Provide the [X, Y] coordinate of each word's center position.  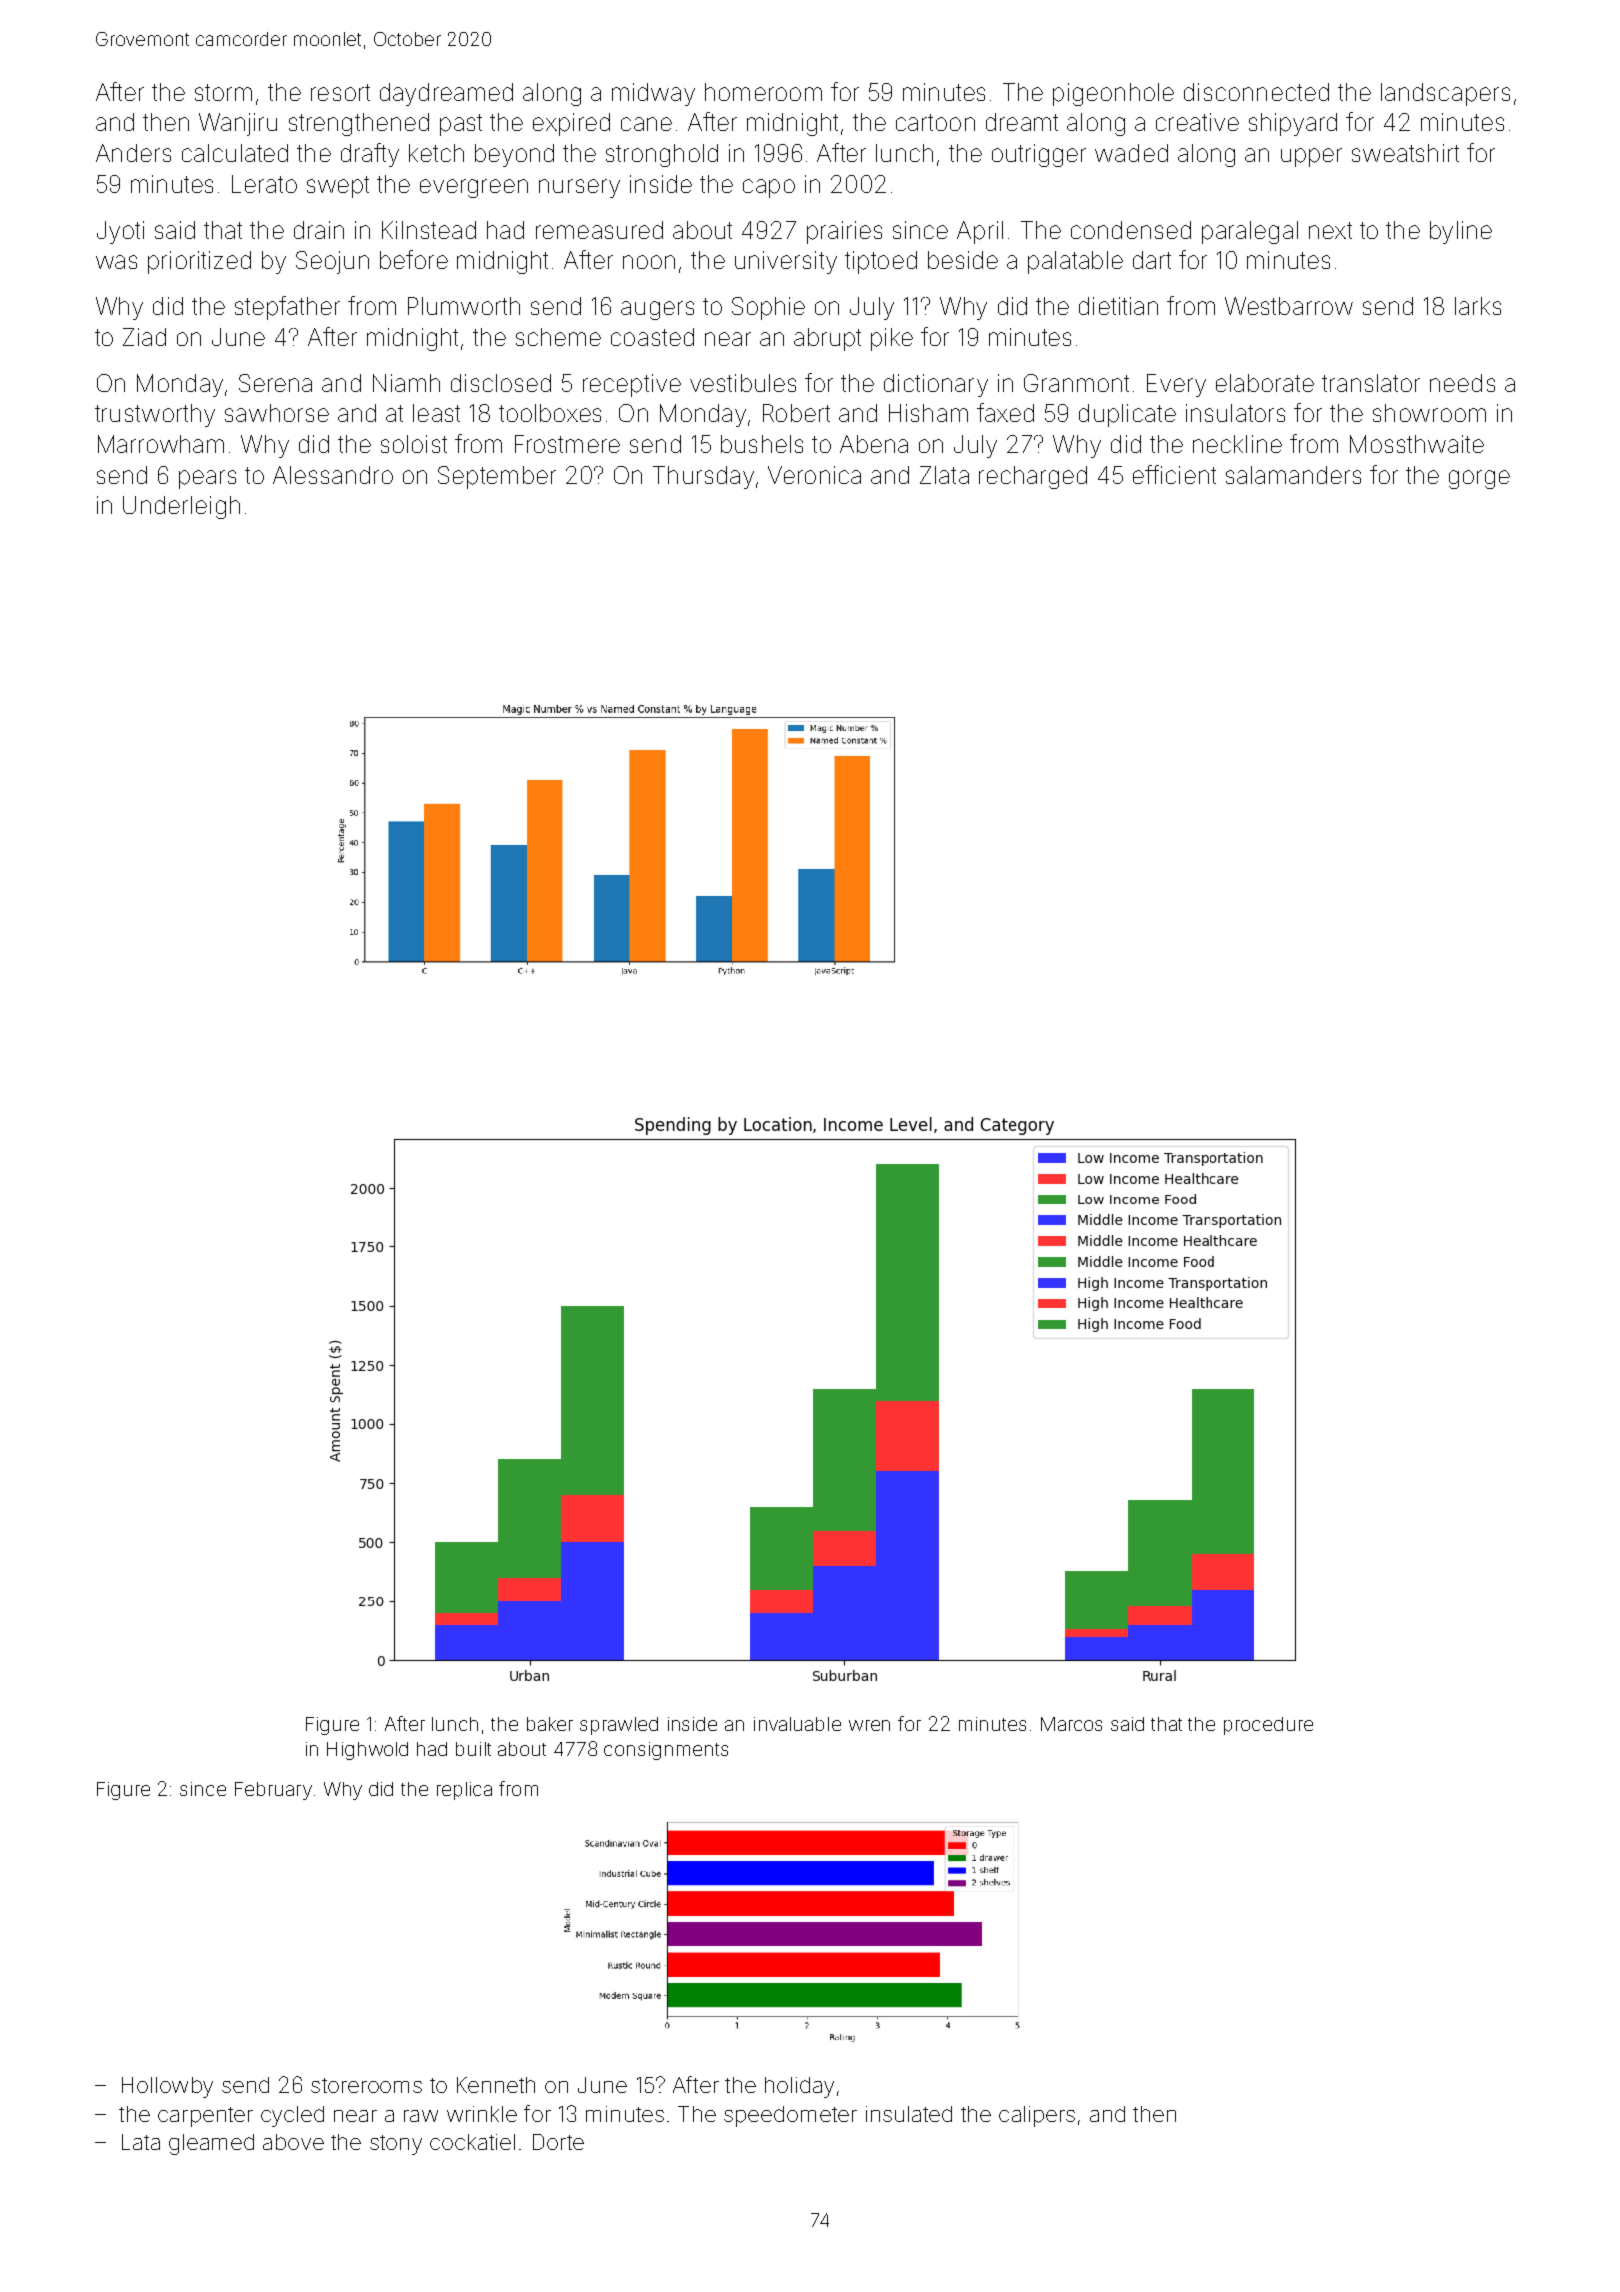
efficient [1174, 474]
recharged [1033, 477]
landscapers [1445, 94]
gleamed [211, 2144]
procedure [1268, 1726]
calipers [1037, 2116]
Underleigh [181, 507]
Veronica [814, 475]
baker [550, 1724]
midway [653, 94]
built [473, 1749]
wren [869, 1725]
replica [464, 1791]
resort [340, 92]
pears [207, 479]
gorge [1479, 479]
